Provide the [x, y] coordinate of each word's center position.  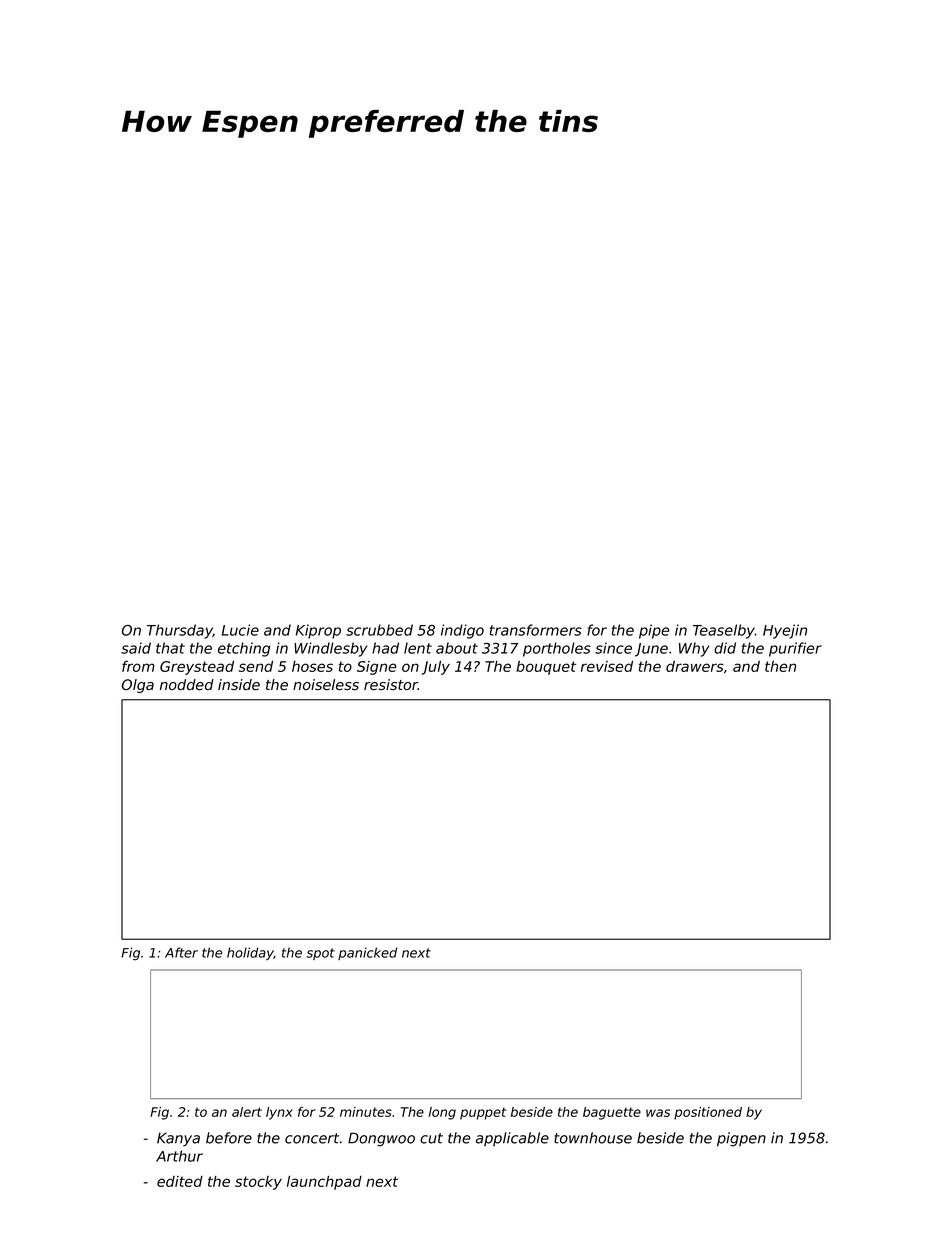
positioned [708, 1113]
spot [321, 954]
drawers [695, 666]
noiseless [326, 685]
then [780, 666]
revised [607, 666]
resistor [391, 685]
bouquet [546, 668]
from [138, 666]
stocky [258, 1183]
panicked [367, 953]
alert [247, 1112]
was [658, 1113]
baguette [612, 1113]
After [181, 952]
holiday [250, 954]
